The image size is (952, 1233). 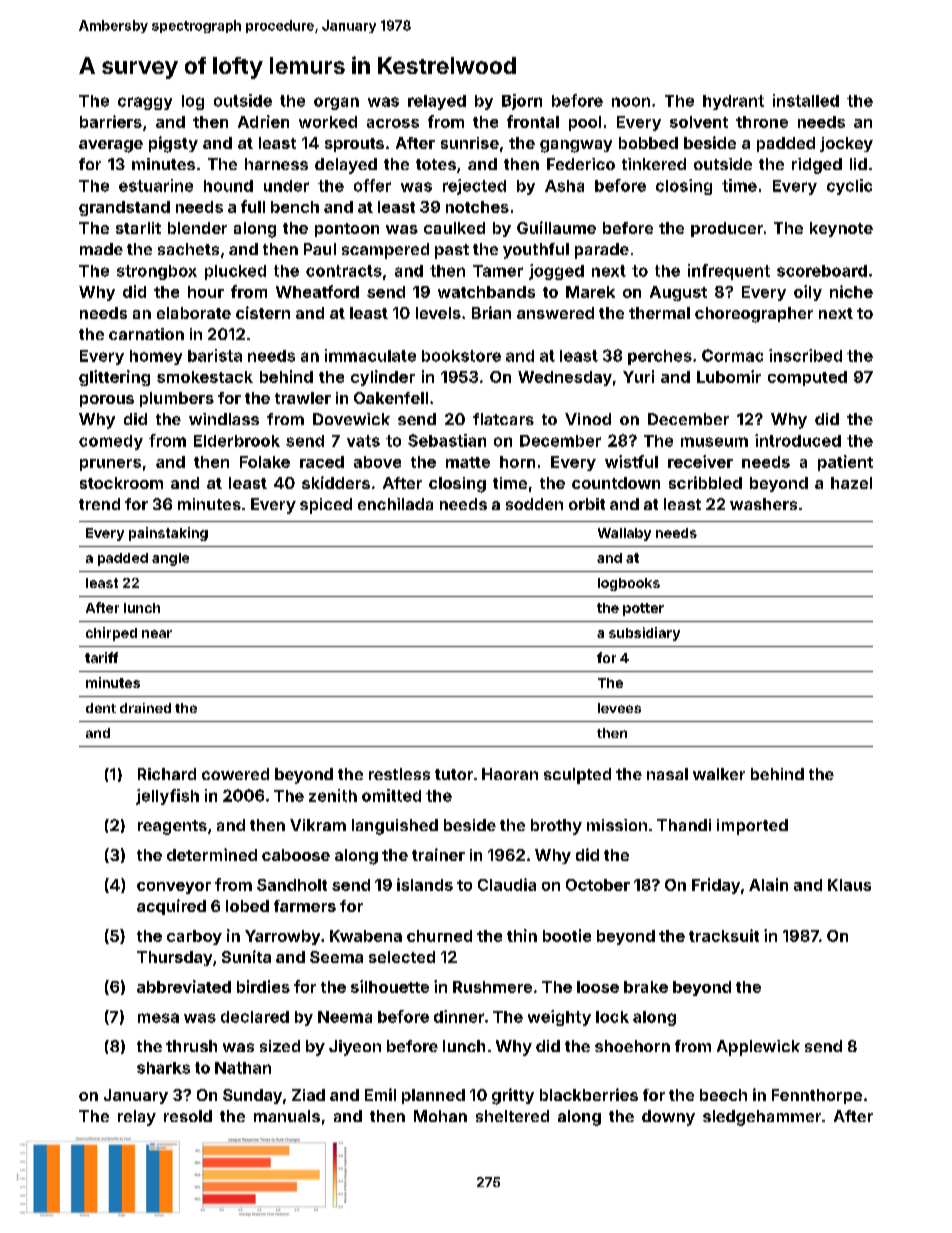 I want to click on orbit, so click(x=587, y=504).
